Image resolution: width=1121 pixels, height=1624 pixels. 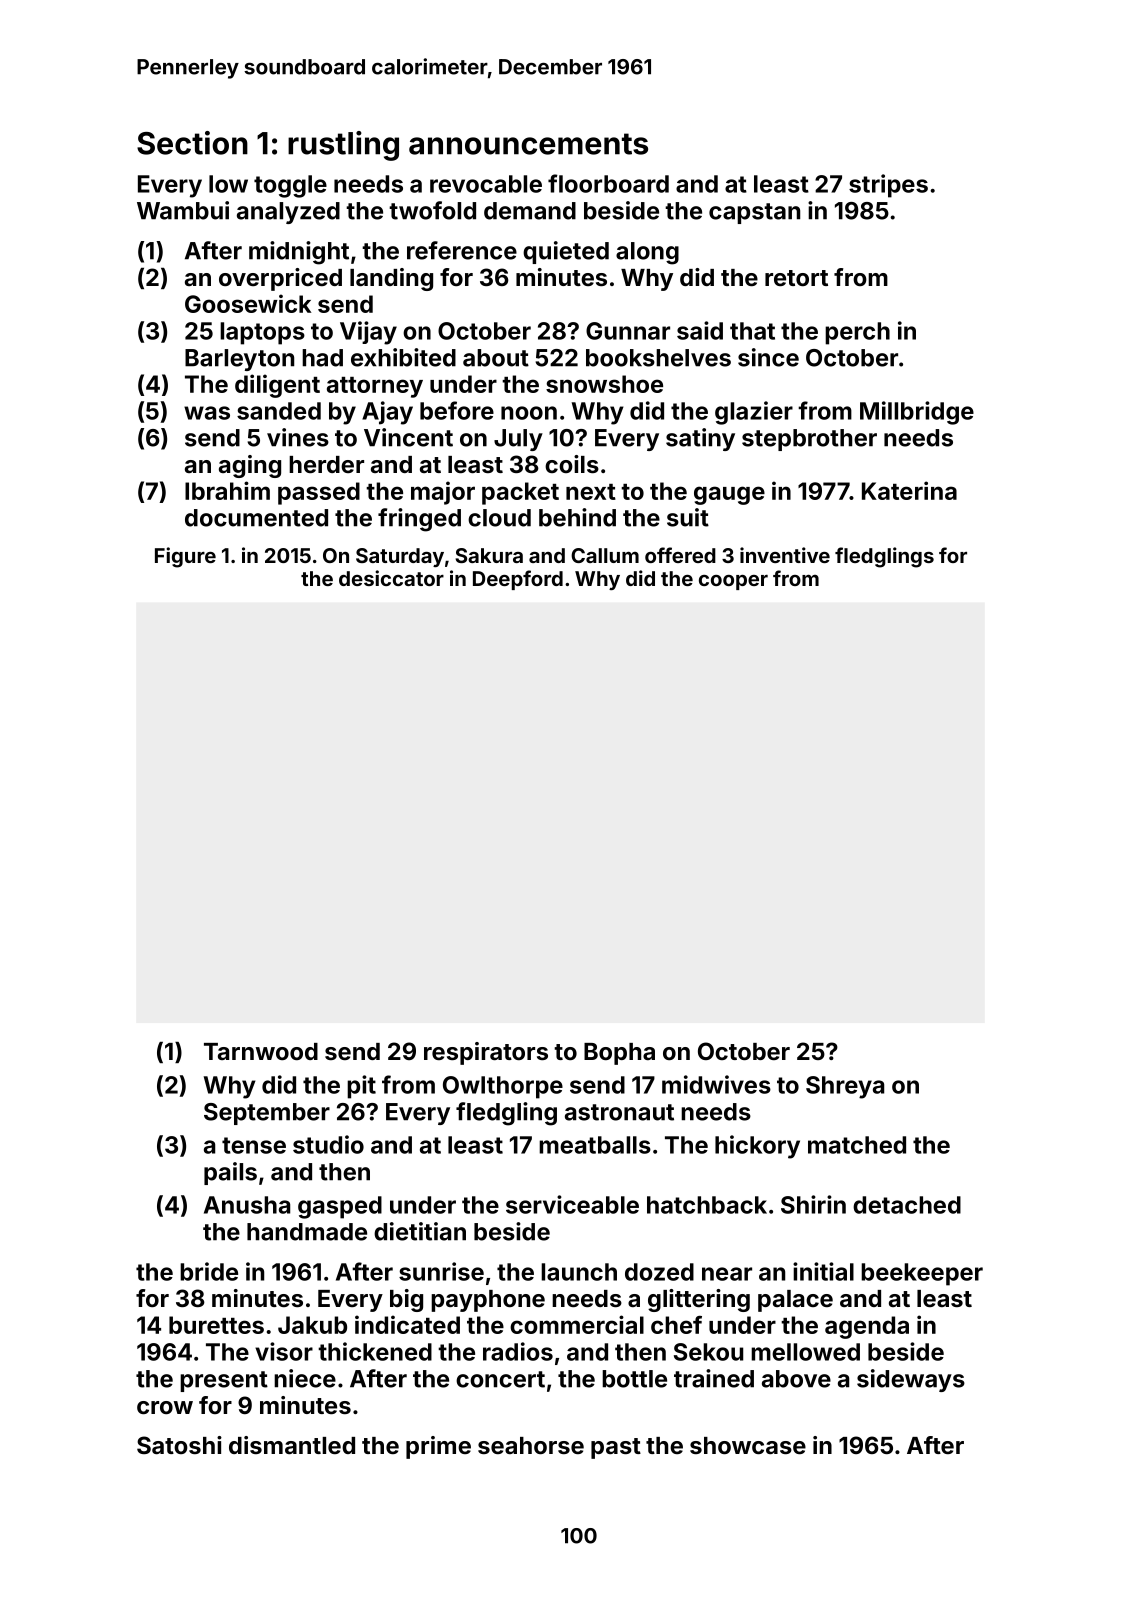 What do you see at coordinates (503, 1087) in the image?
I see `Owlthorpe` at bounding box center [503, 1087].
